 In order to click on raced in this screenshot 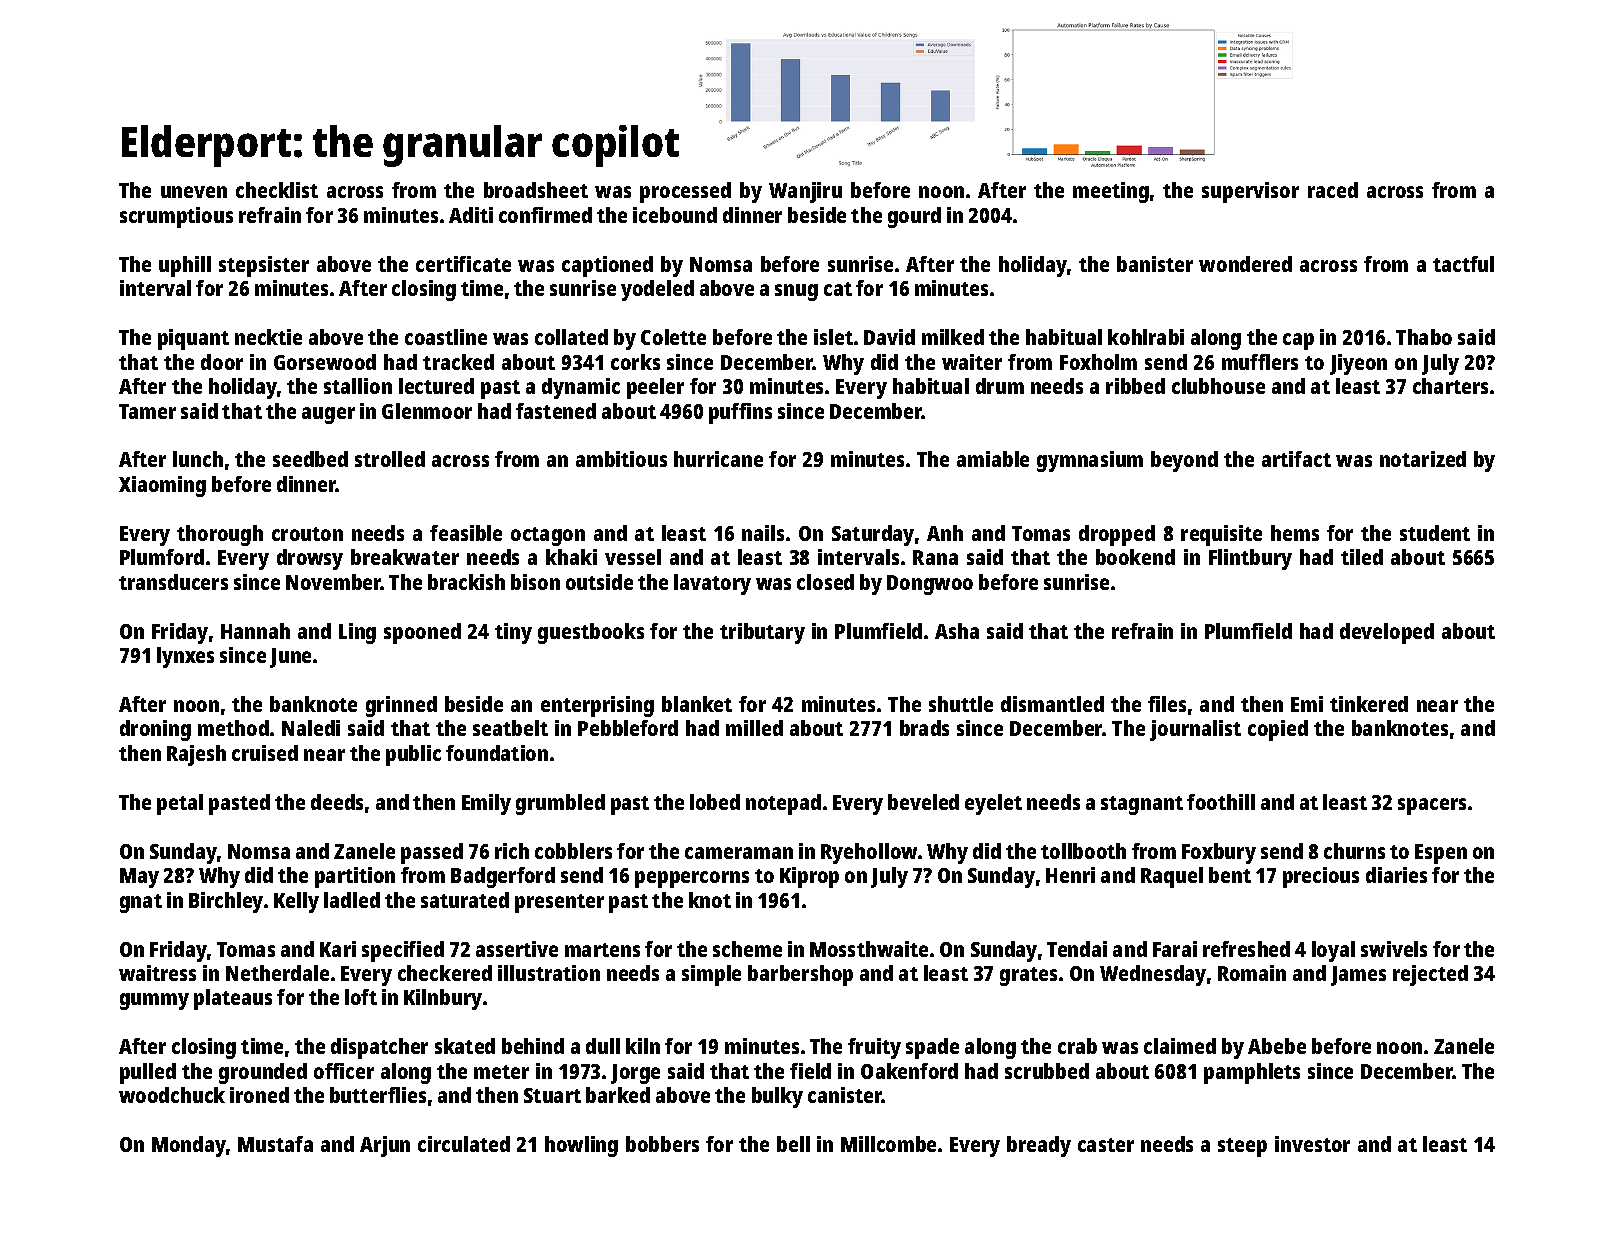, I will do `click(1333, 190)`.
